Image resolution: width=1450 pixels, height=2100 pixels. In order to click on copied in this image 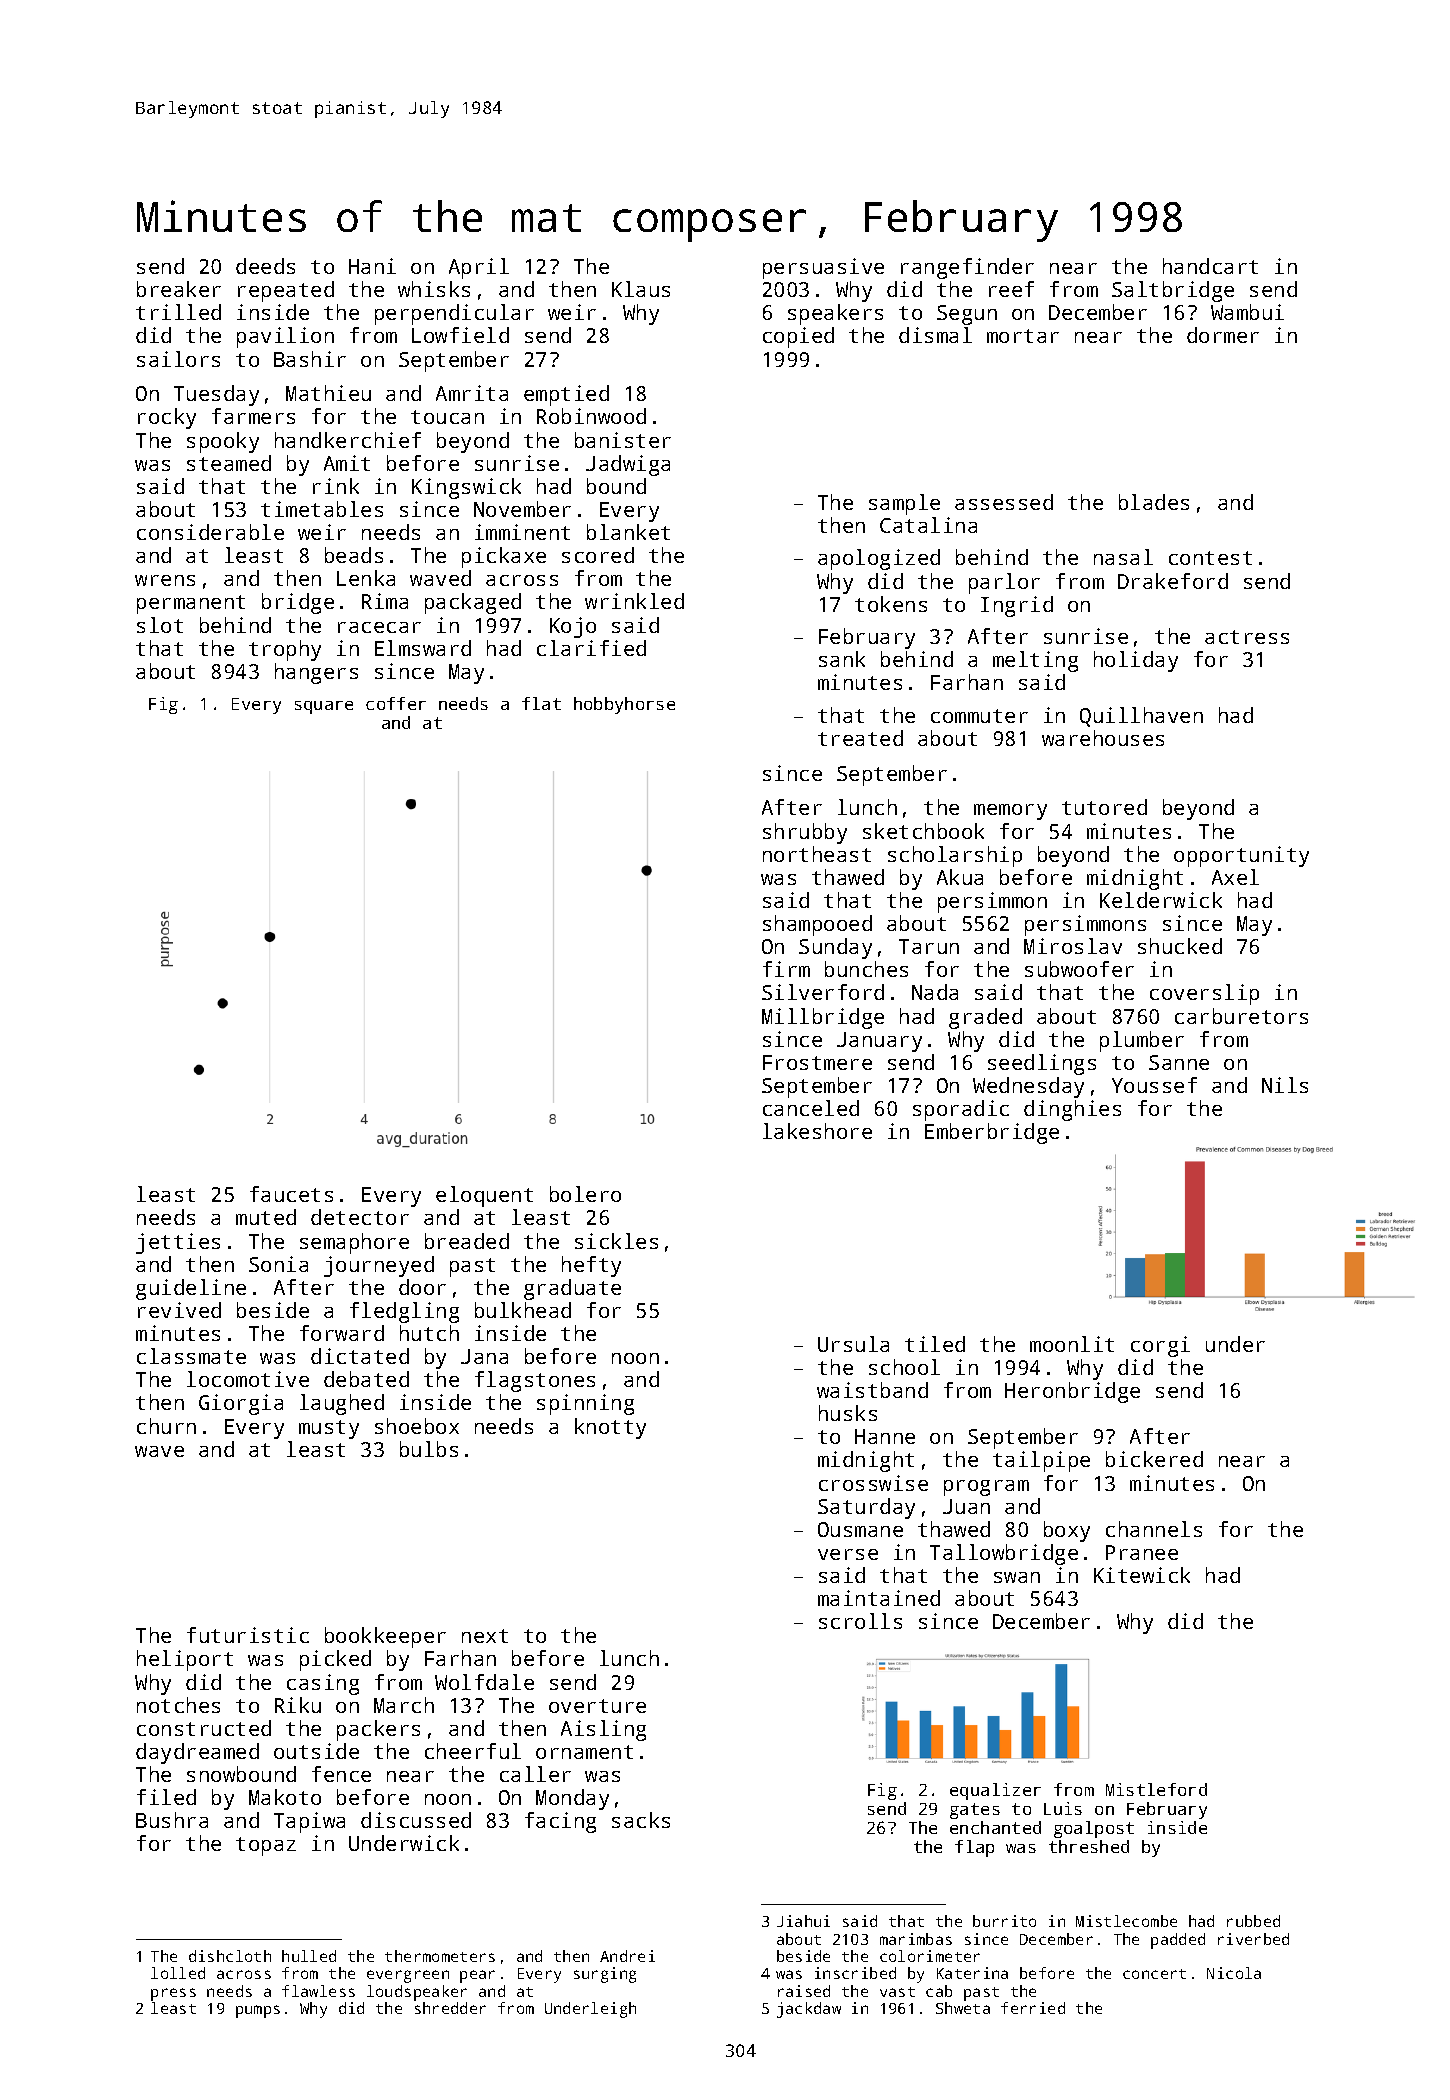, I will do `click(798, 337)`.
